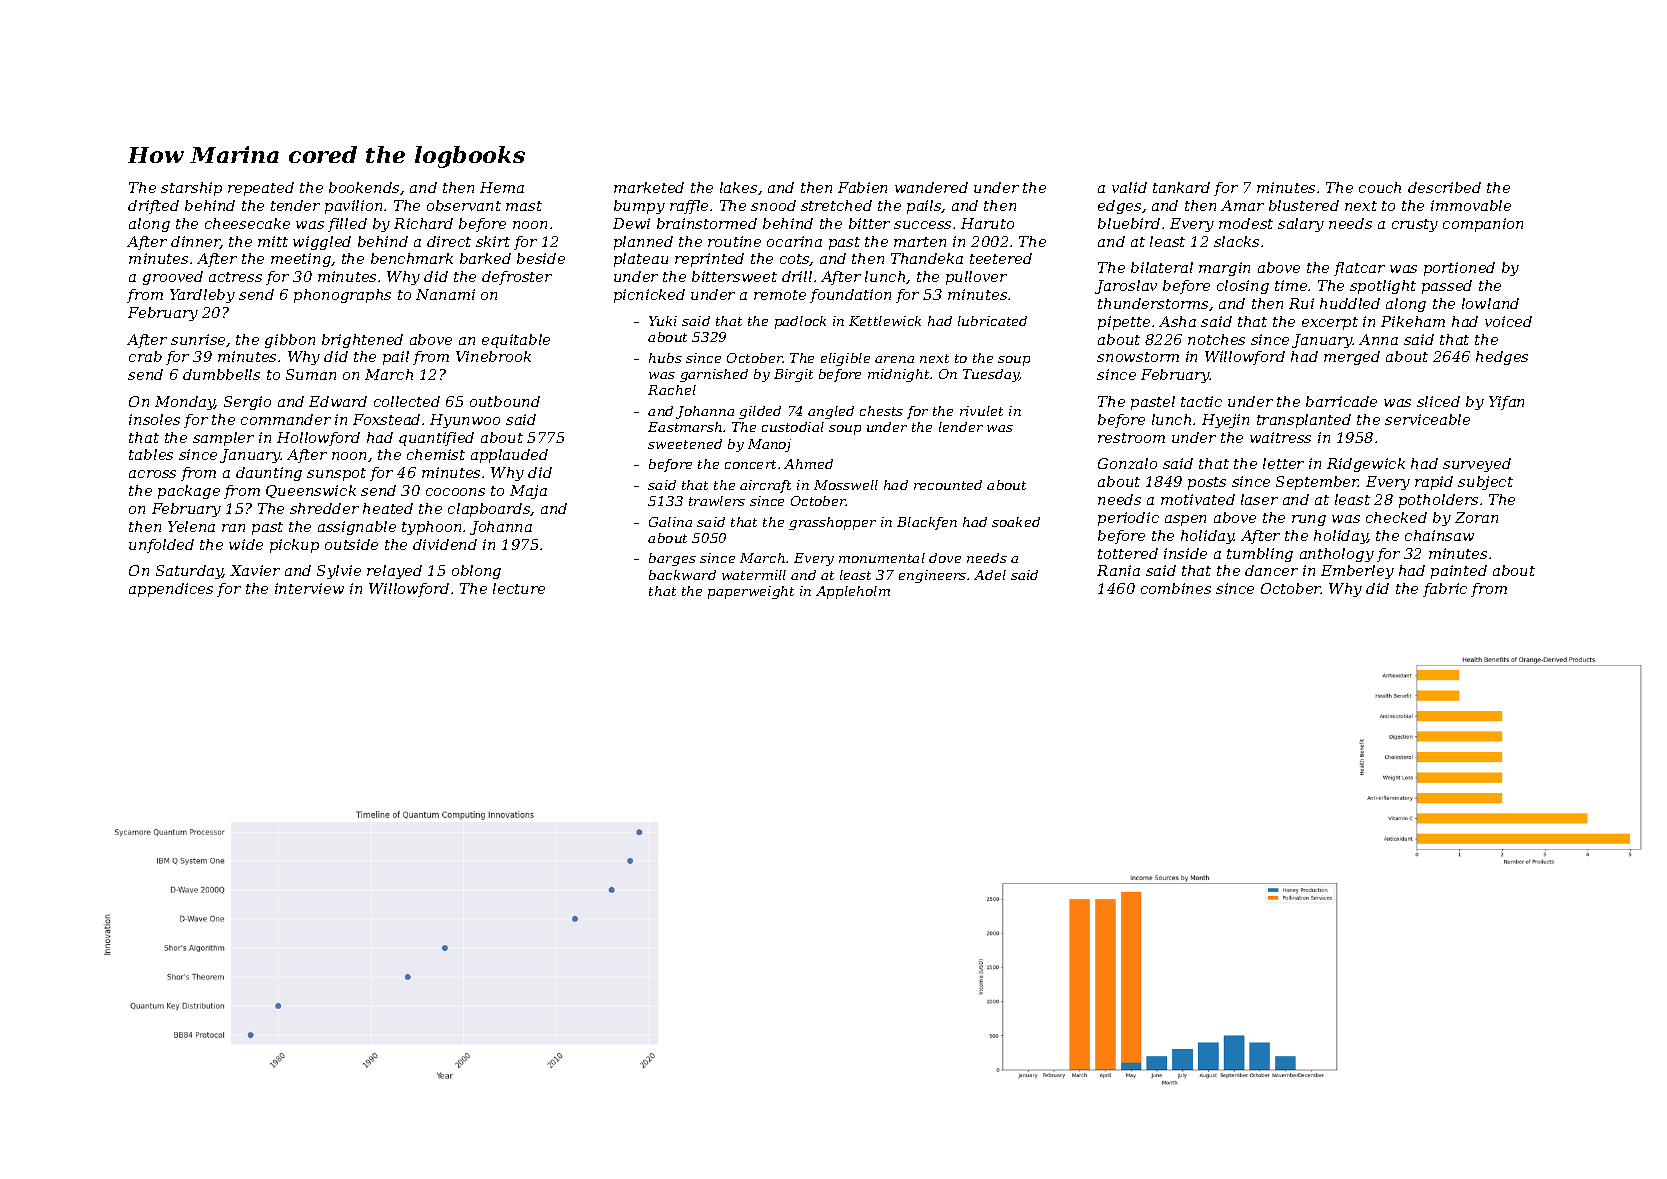 Image resolution: width=1667 pixels, height=1179 pixels. I want to click on described, so click(1444, 187).
